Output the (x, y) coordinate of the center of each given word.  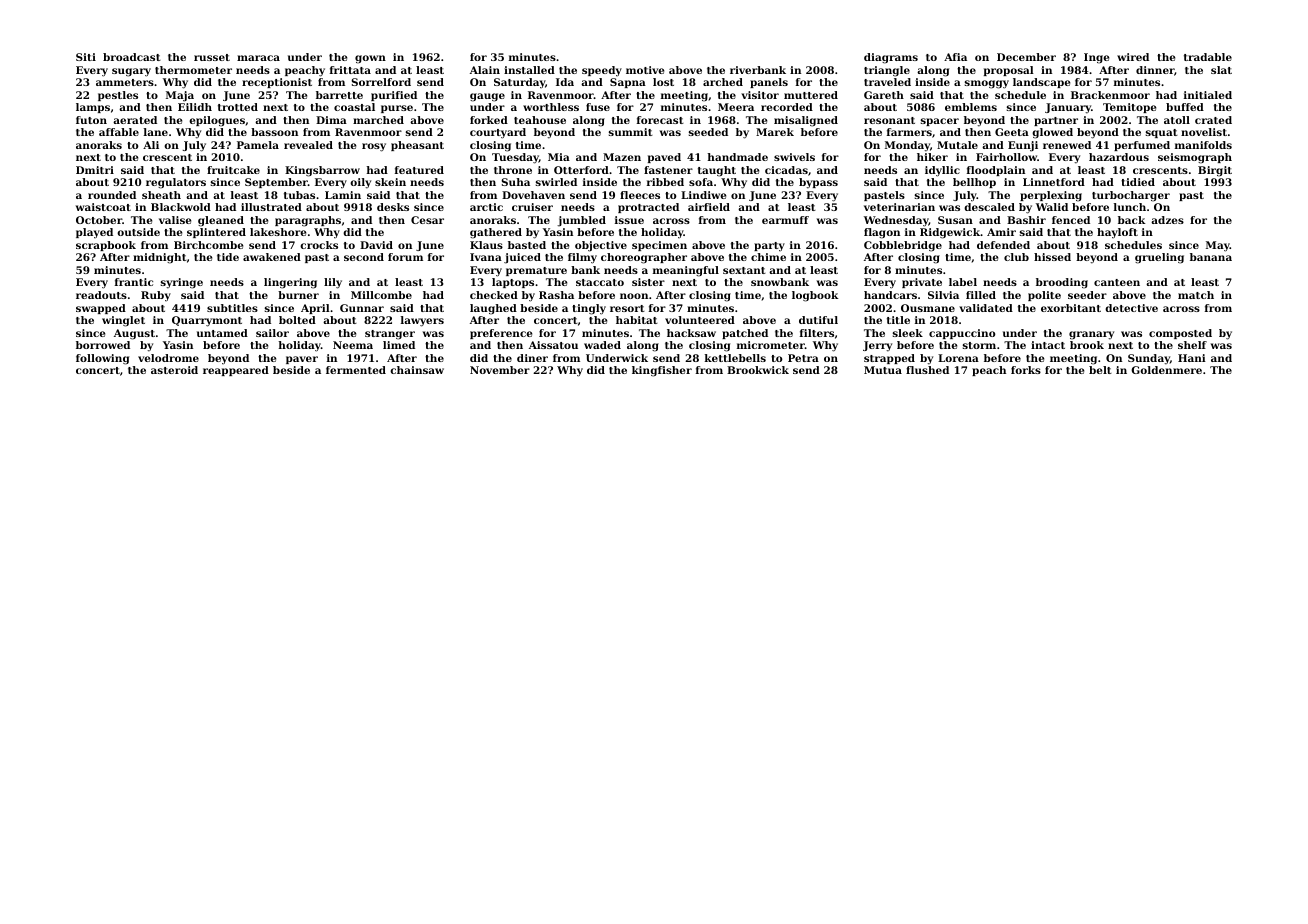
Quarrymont (207, 321)
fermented (356, 370)
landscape (1041, 83)
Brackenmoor (1110, 95)
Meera (736, 107)
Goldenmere (1166, 370)
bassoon (274, 132)
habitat (637, 320)
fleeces (640, 195)
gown (370, 59)
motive (645, 70)
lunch (1130, 207)
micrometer (771, 345)
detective (1131, 308)
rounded (112, 195)
